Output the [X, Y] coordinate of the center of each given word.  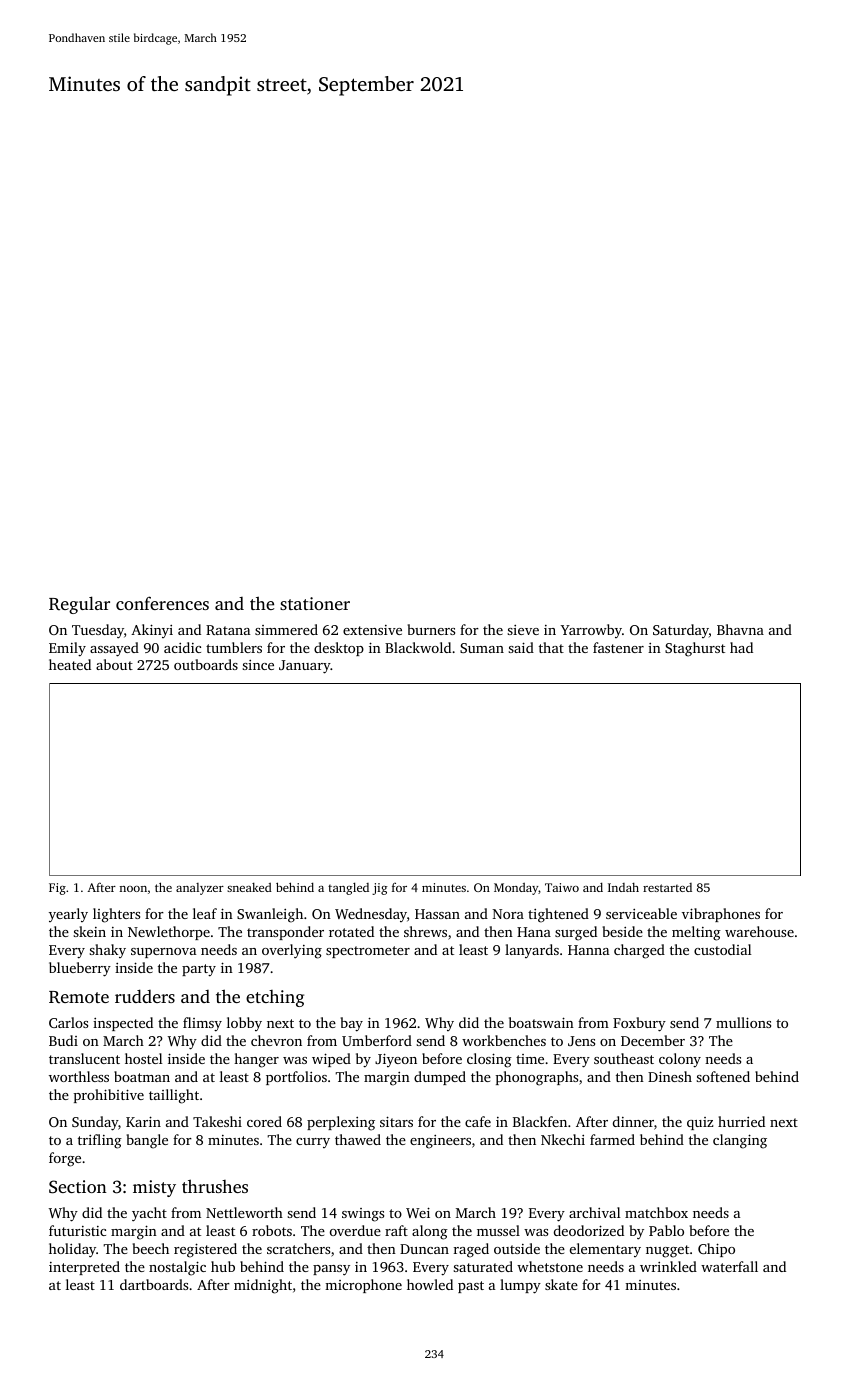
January [305, 667]
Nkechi [563, 1139]
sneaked [249, 887]
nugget [667, 1251]
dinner [633, 1121]
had [741, 647]
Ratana [228, 630]
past [471, 1287]
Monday [516, 889]
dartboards [154, 1284]
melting [696, 933]
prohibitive [109, 1096]
